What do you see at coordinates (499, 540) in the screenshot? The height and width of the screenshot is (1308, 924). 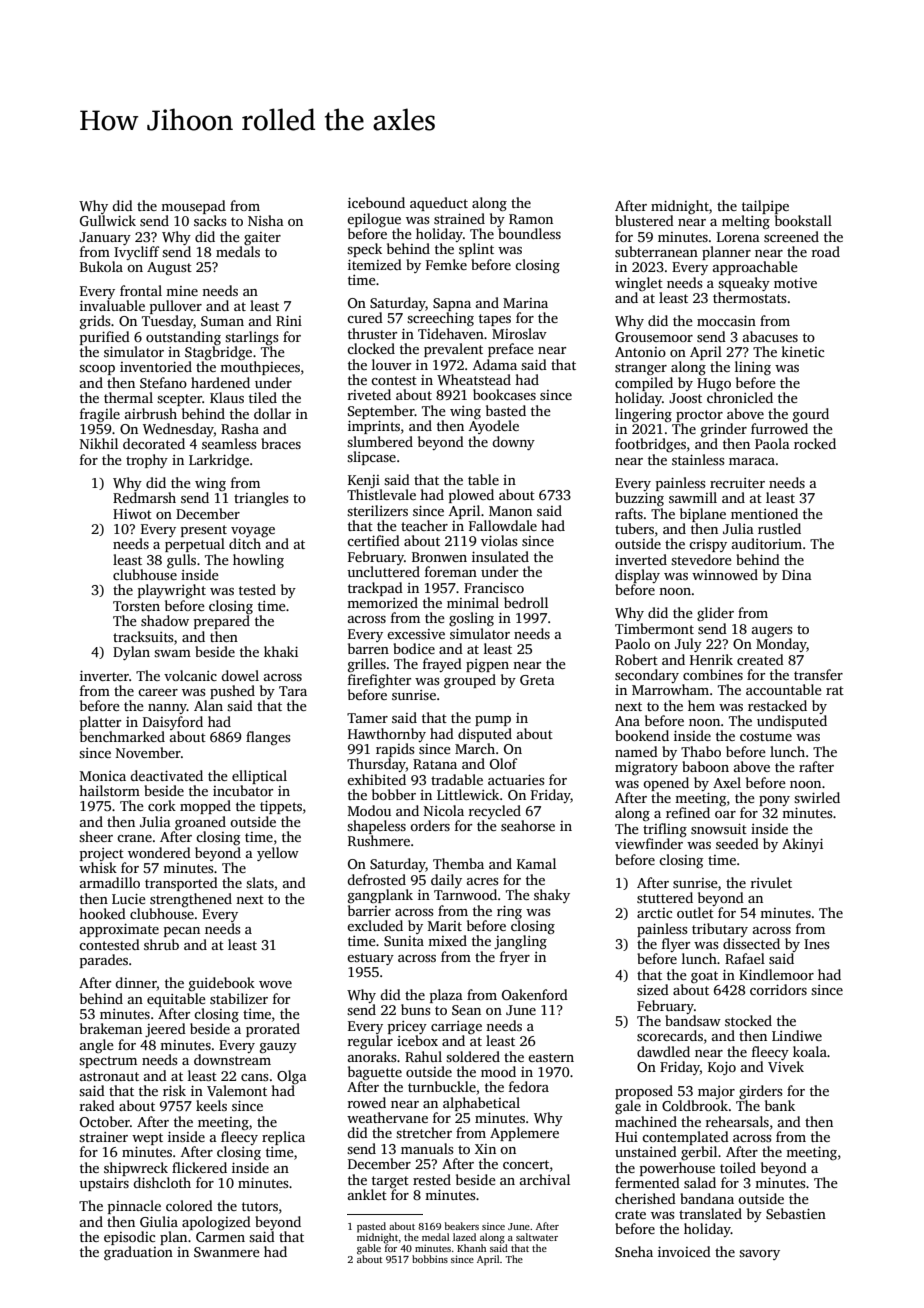 I see `violas` at bounding box center [499, 540].
